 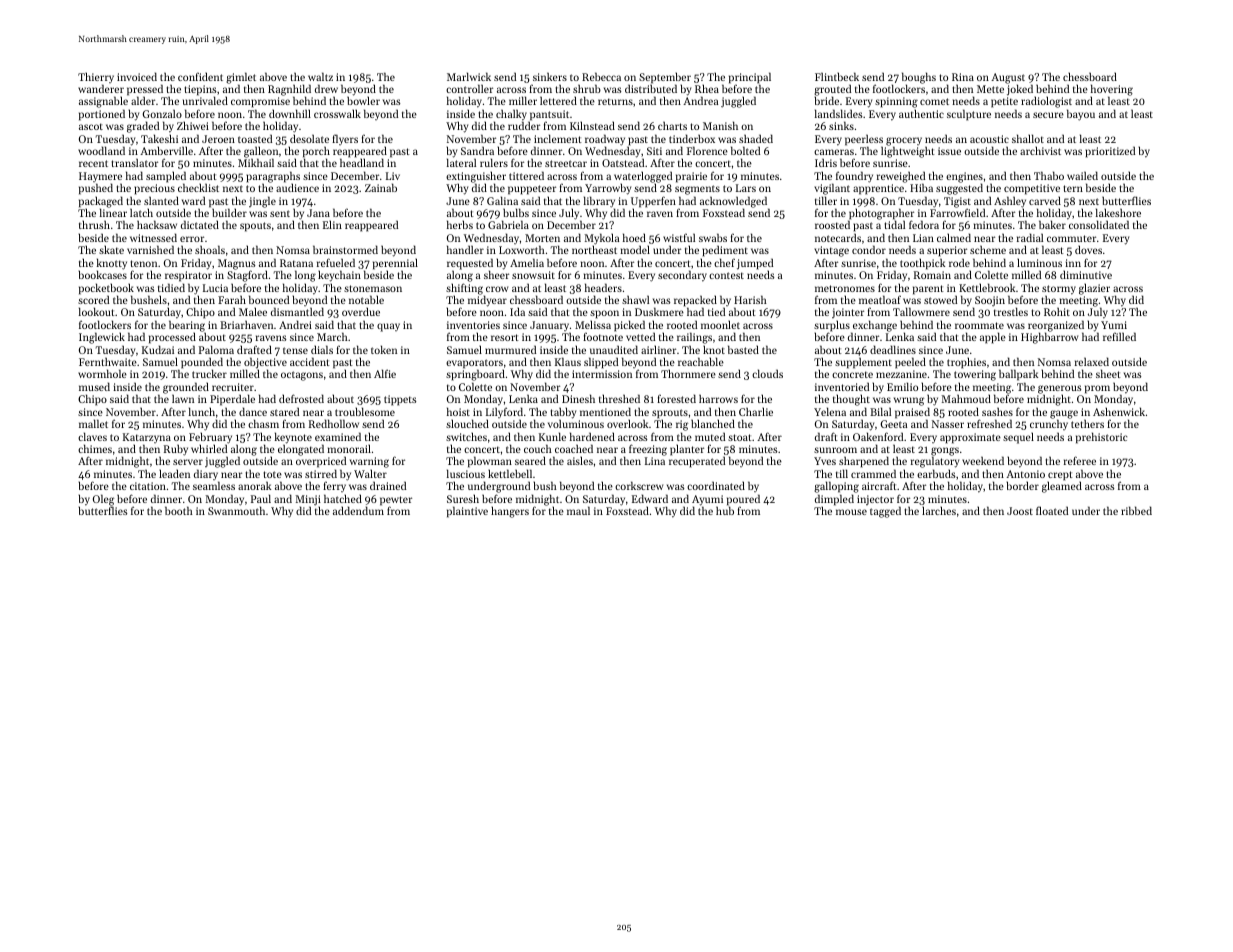 What do you see at coordinates (1082, 175) in the document?
I see `wailed` at bounding box center [1082, 175].
